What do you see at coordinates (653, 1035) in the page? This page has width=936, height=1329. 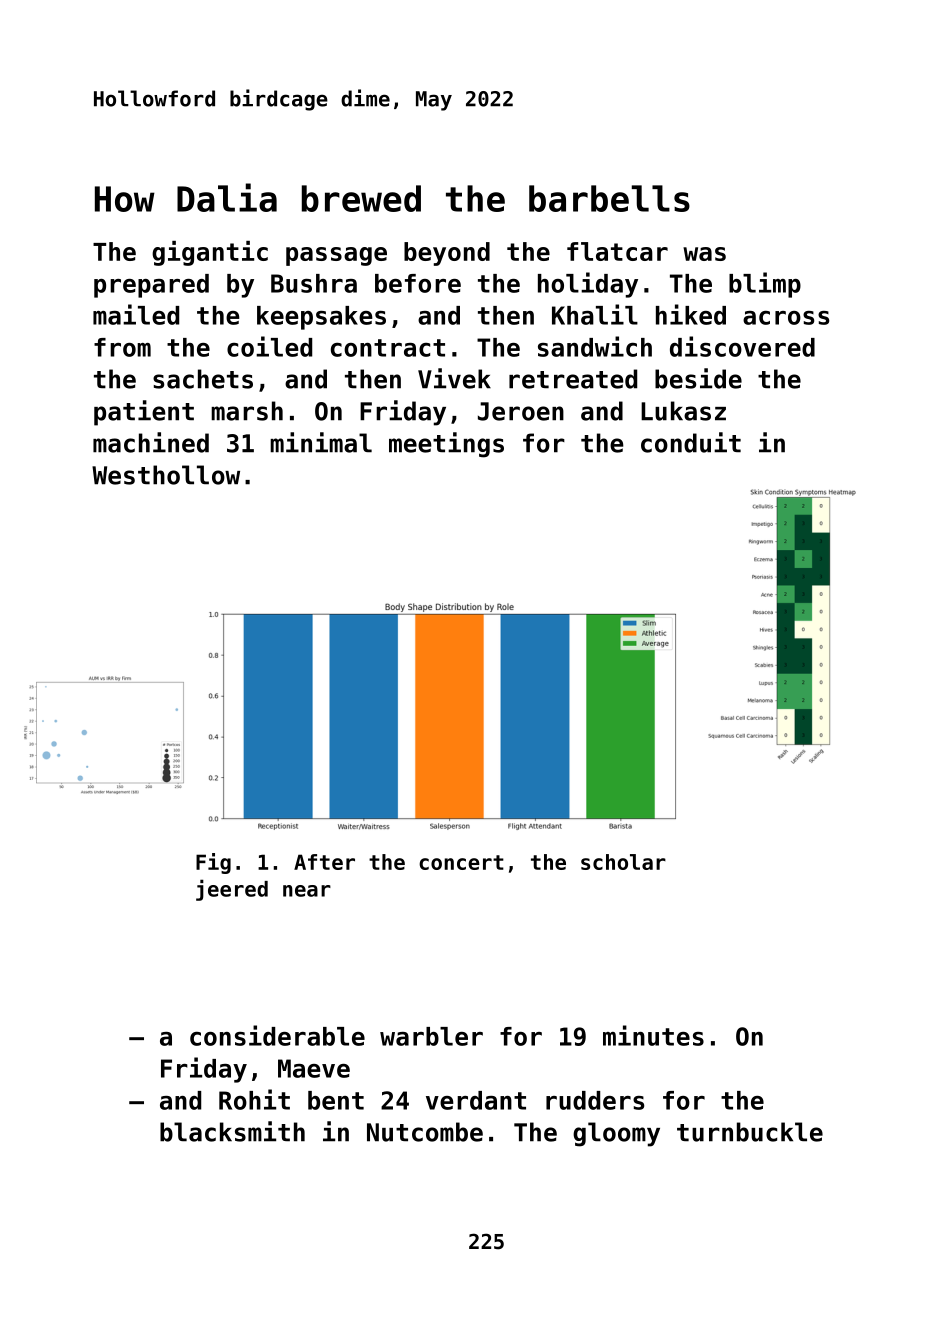 I see `minutes` at bounding box center [653, 1035].
